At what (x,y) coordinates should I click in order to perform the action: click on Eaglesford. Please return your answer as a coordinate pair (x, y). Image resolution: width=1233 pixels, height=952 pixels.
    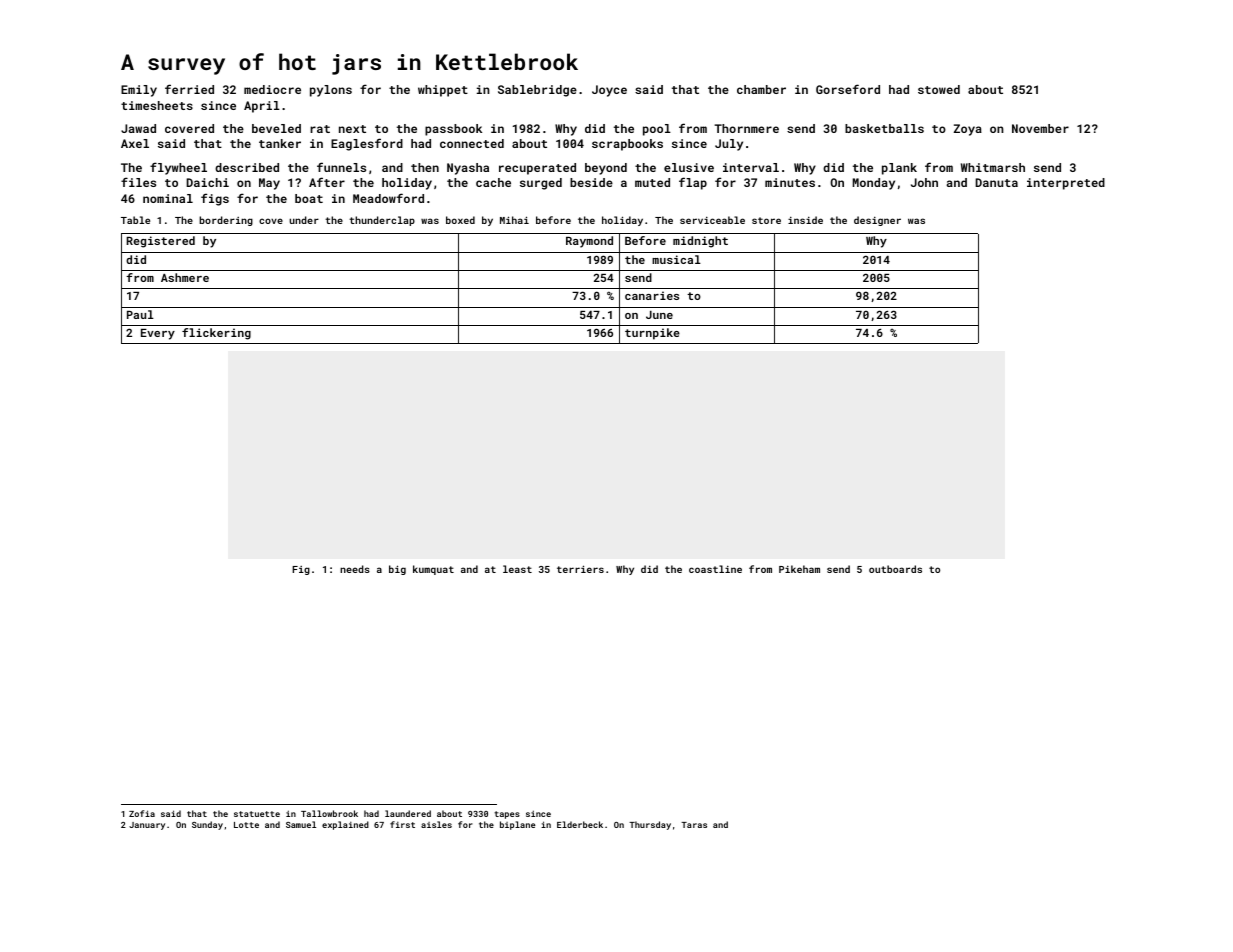
    Looking at the image, I should click on (367, 144).
